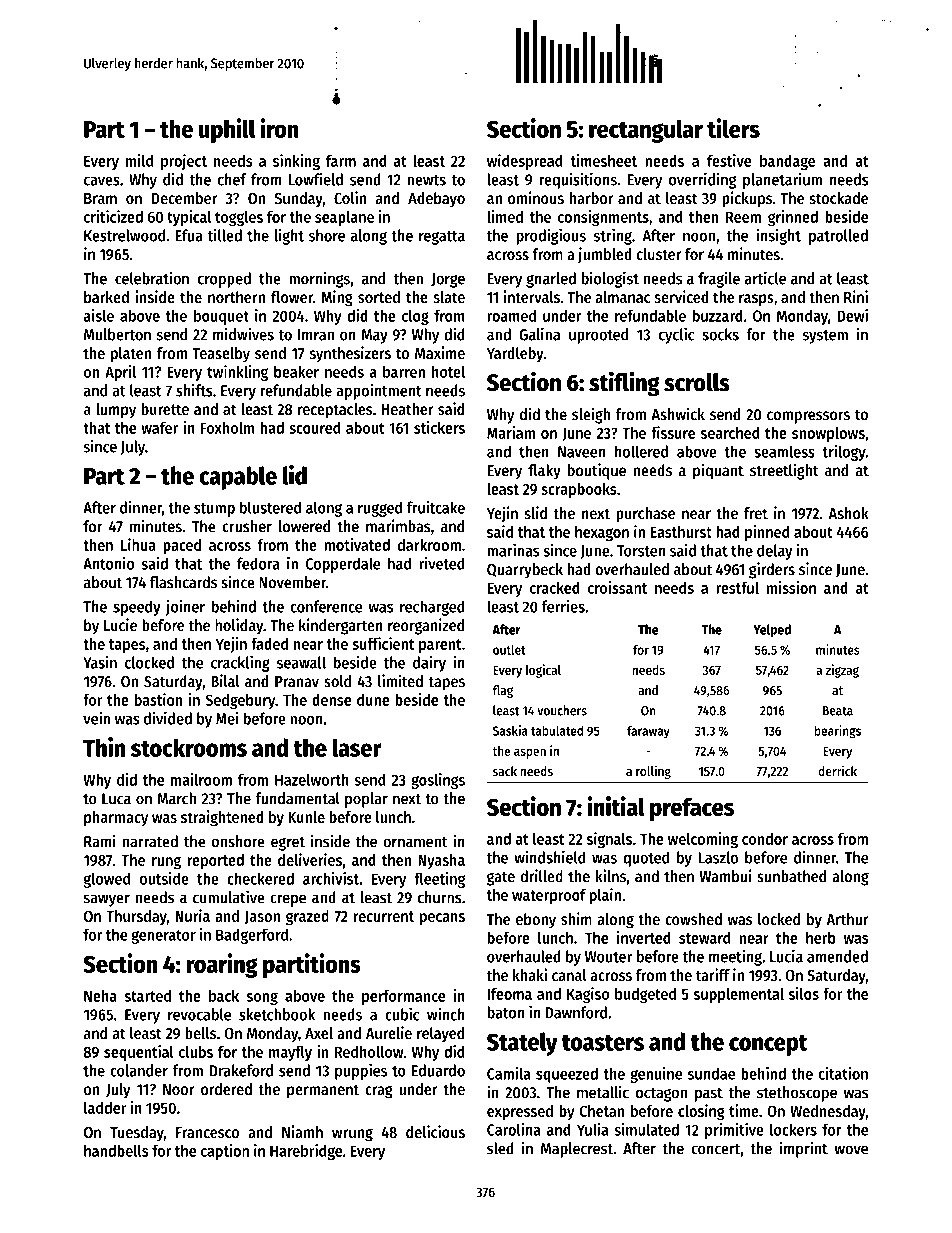 The height and width of the page is (1233, 952). I want to click on lumpy, so click(116, 411).
